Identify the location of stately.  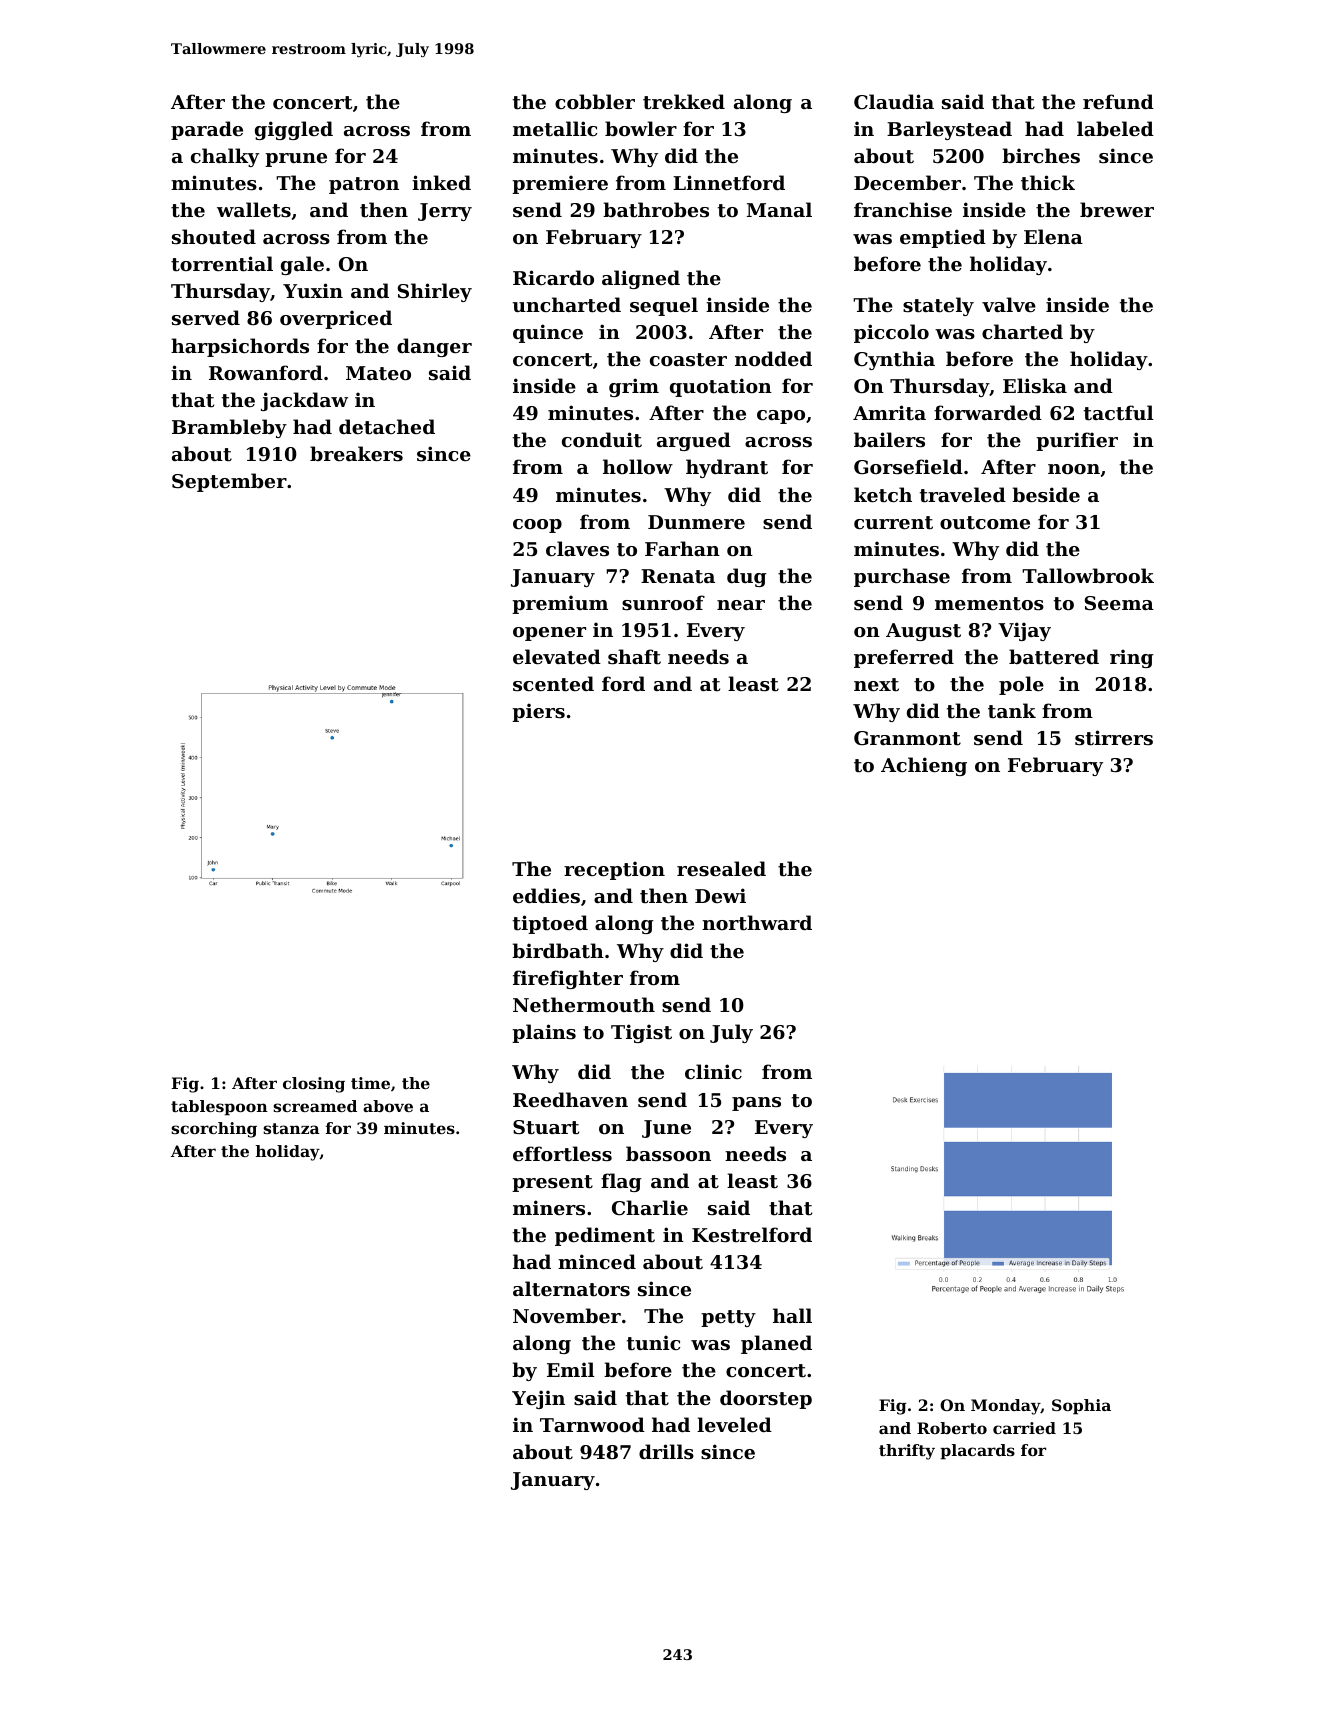
(938, 306).
